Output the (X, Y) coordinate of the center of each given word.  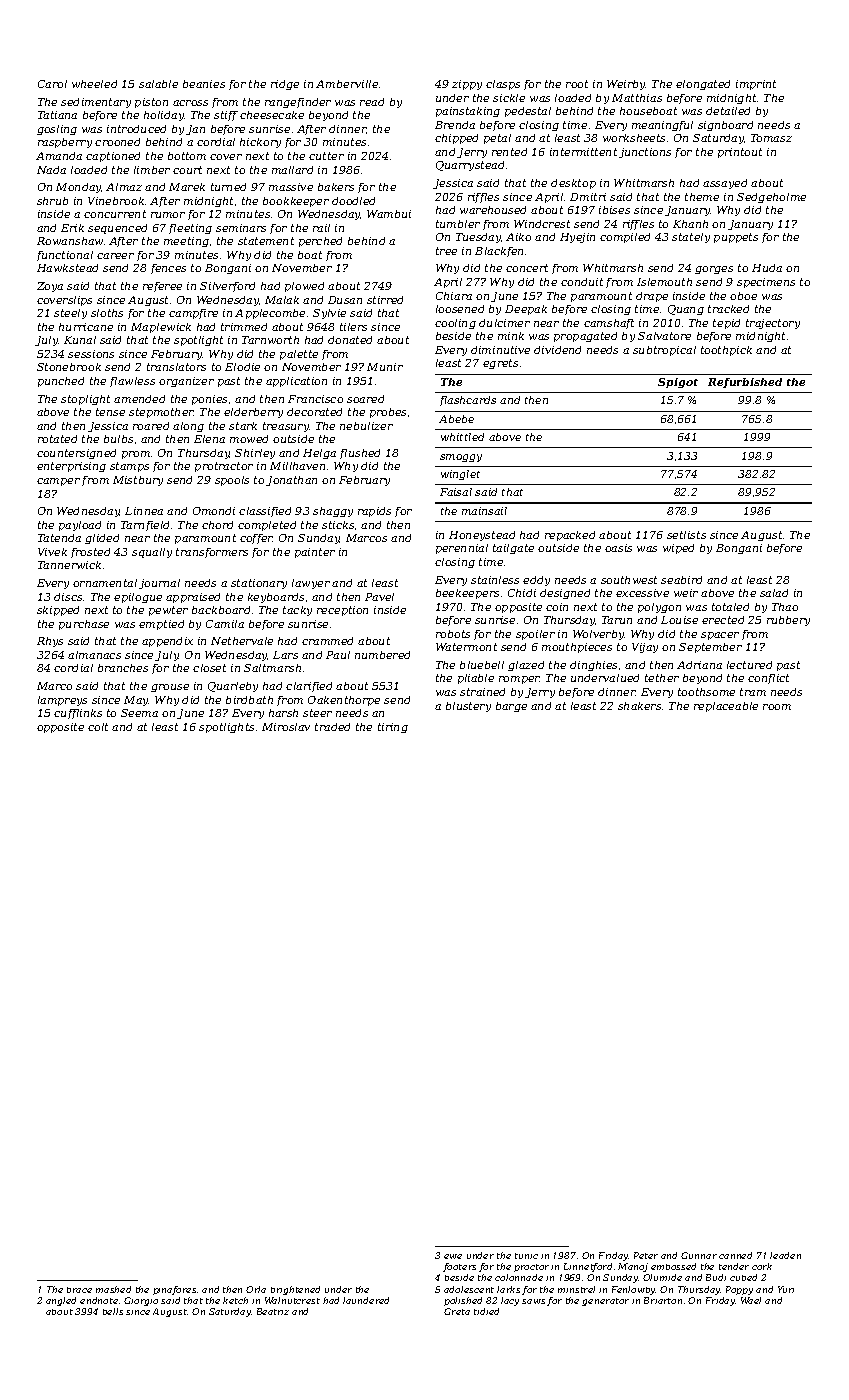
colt (98, 727)
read (372, 102)
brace (79, 1290)
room (777, 707)
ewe (453, 1256)
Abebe (456, 419)
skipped (58, 611)
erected (723, 620)
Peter (646, 1255)
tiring (393, 728)
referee (162, 287)
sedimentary (96, 103)
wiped (678, 549)
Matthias (637, 98)
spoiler (535, 635)
